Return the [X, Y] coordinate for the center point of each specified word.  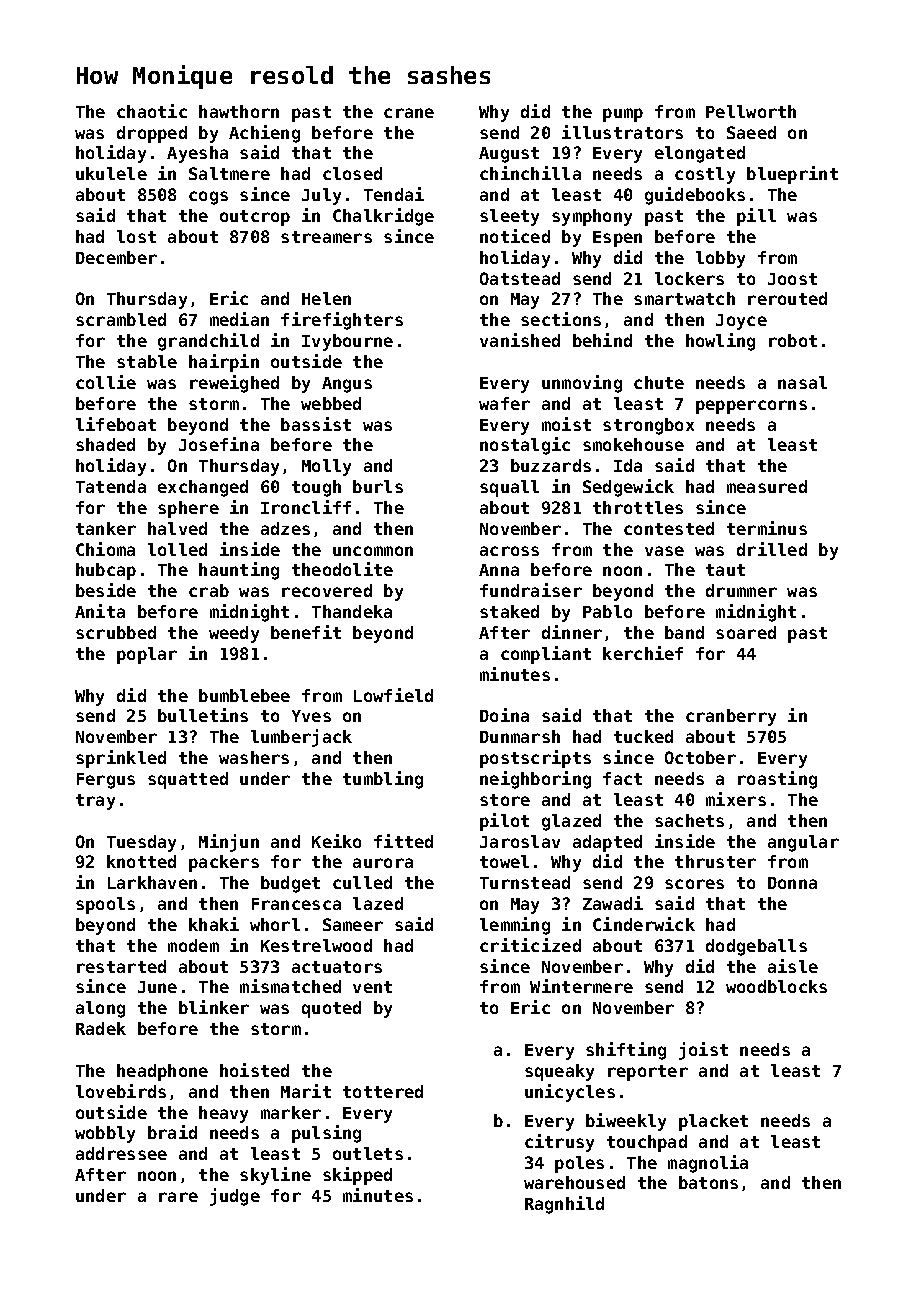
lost [136, 236]
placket [713, 1122]
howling [720, 342]
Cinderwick [644, 924]
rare [178, 1197]
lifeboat [116, 424]
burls [378, 486]
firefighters [342, 321]
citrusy [559, 1143]
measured [767, 486]
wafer [504, 403]
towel [504, 861]
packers [224, 863]
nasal [802, 382]
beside [106, 590]
